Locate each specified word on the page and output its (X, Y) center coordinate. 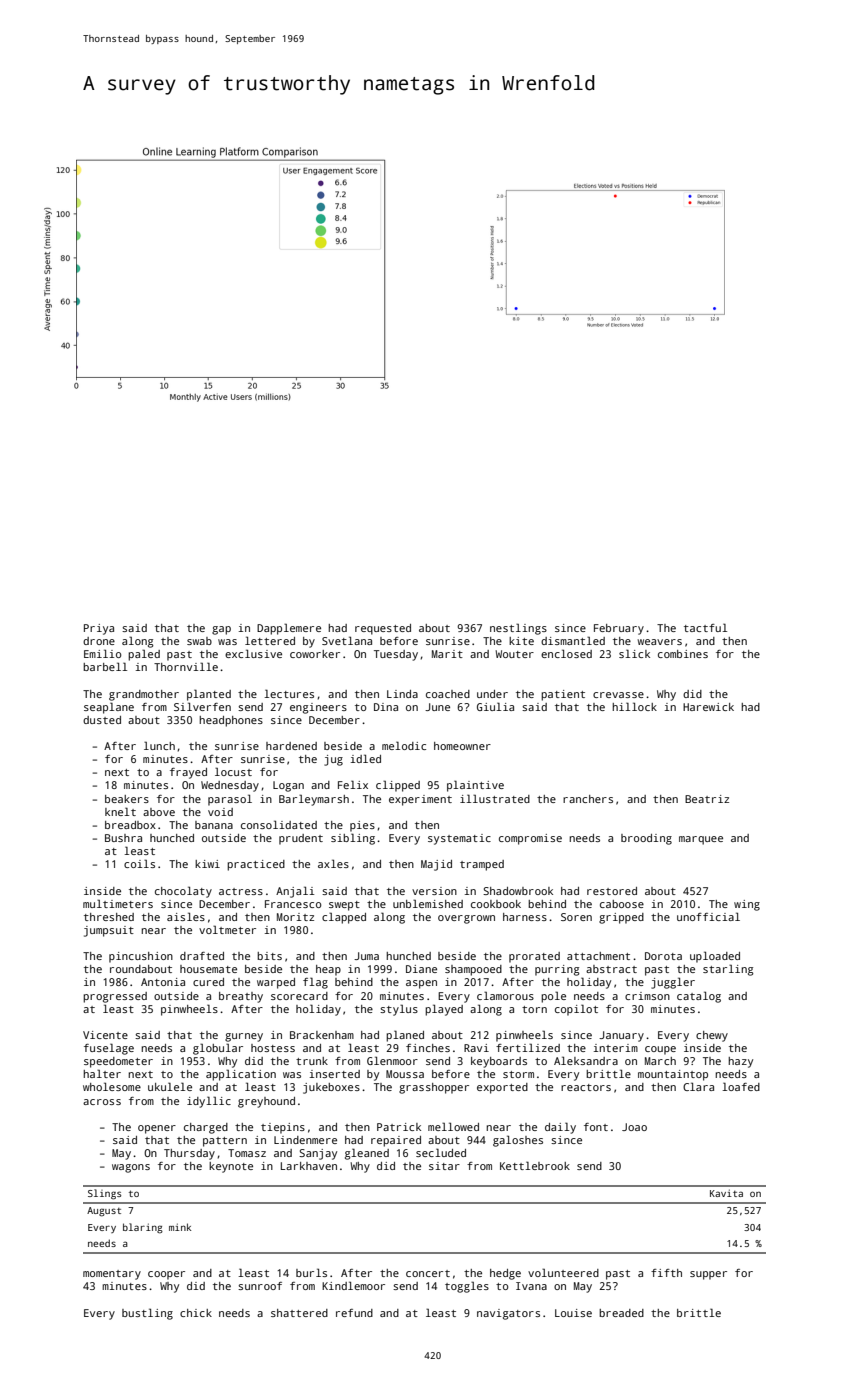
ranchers (588, 799)
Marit (447, 654)
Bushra (123, 838)
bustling (147, 1314)
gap (221, 630)
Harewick (708, 707)
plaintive (475, 786)
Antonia (163, 982)
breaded (621, 1313)
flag (315, 983)
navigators (508, 1314)
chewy (712, 1036)
